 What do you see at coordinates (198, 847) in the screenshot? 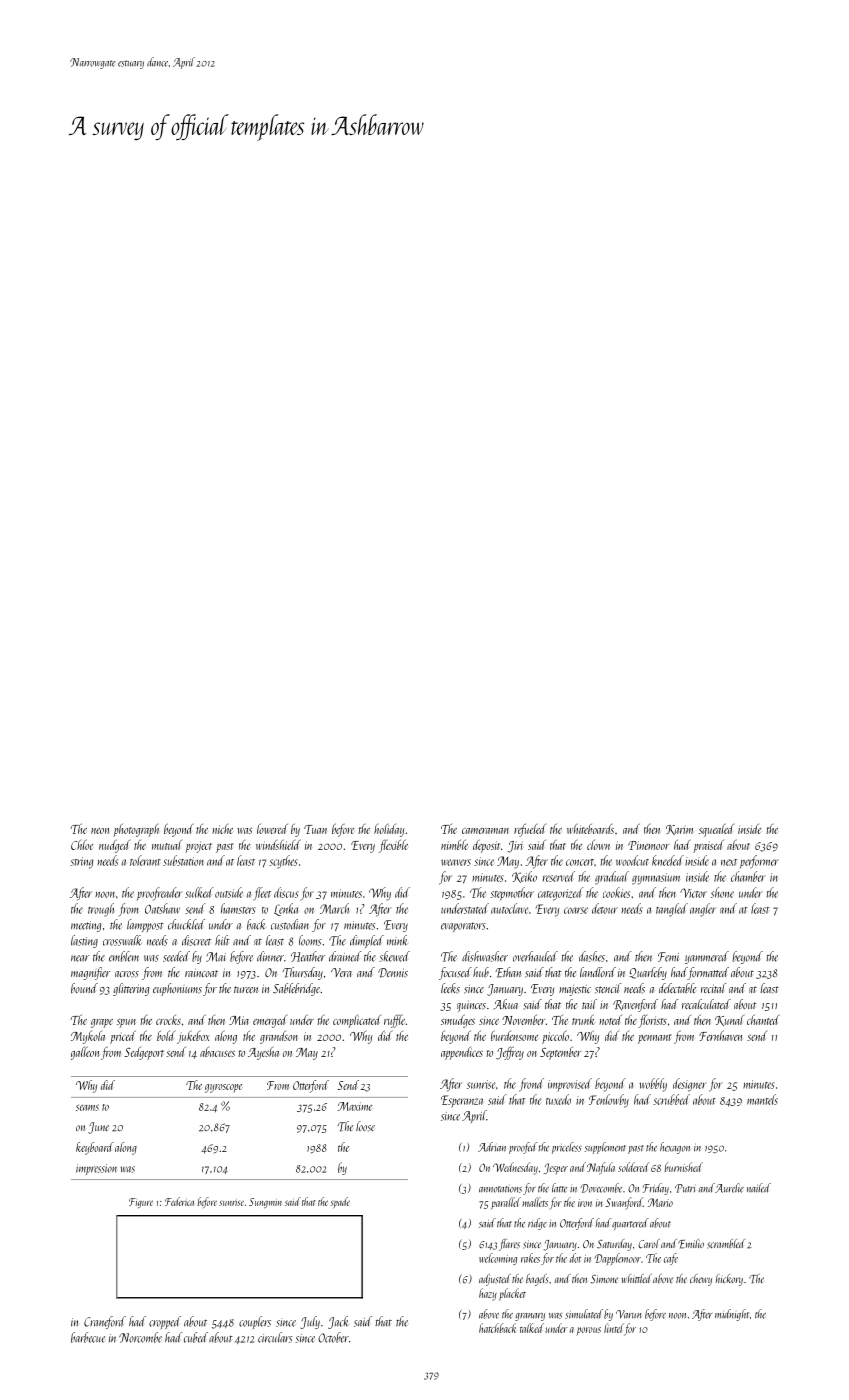
I see `project` at bounding box center [198, 847].
